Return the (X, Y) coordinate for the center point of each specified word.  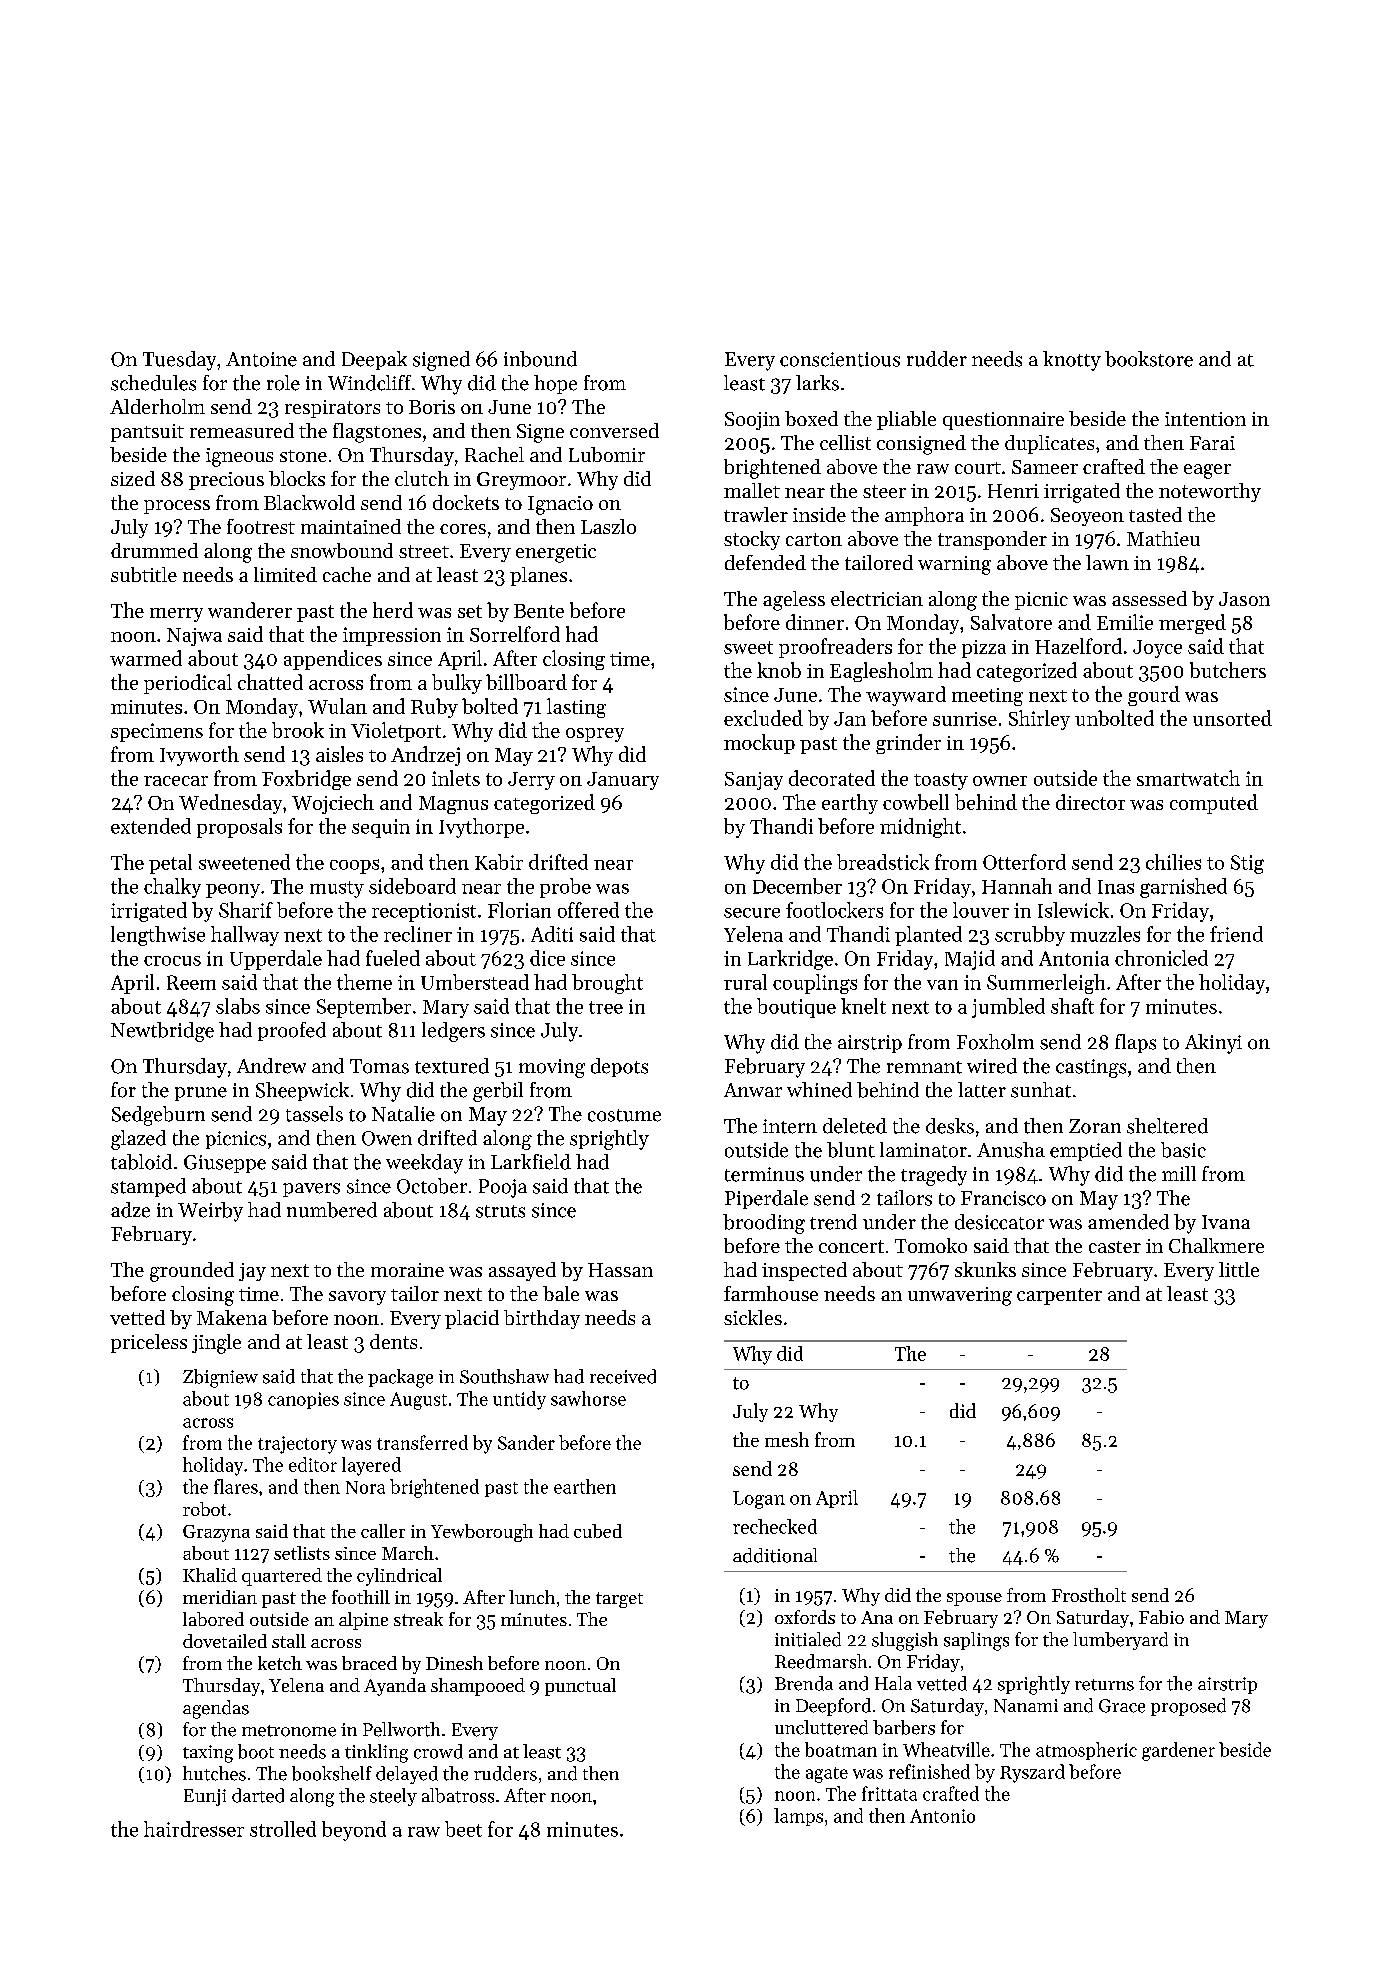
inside (819, 514)
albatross (458, 1795)
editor (313, 1464)
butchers (1228, 670)
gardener (1178, 1751)
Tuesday (179, 361)
